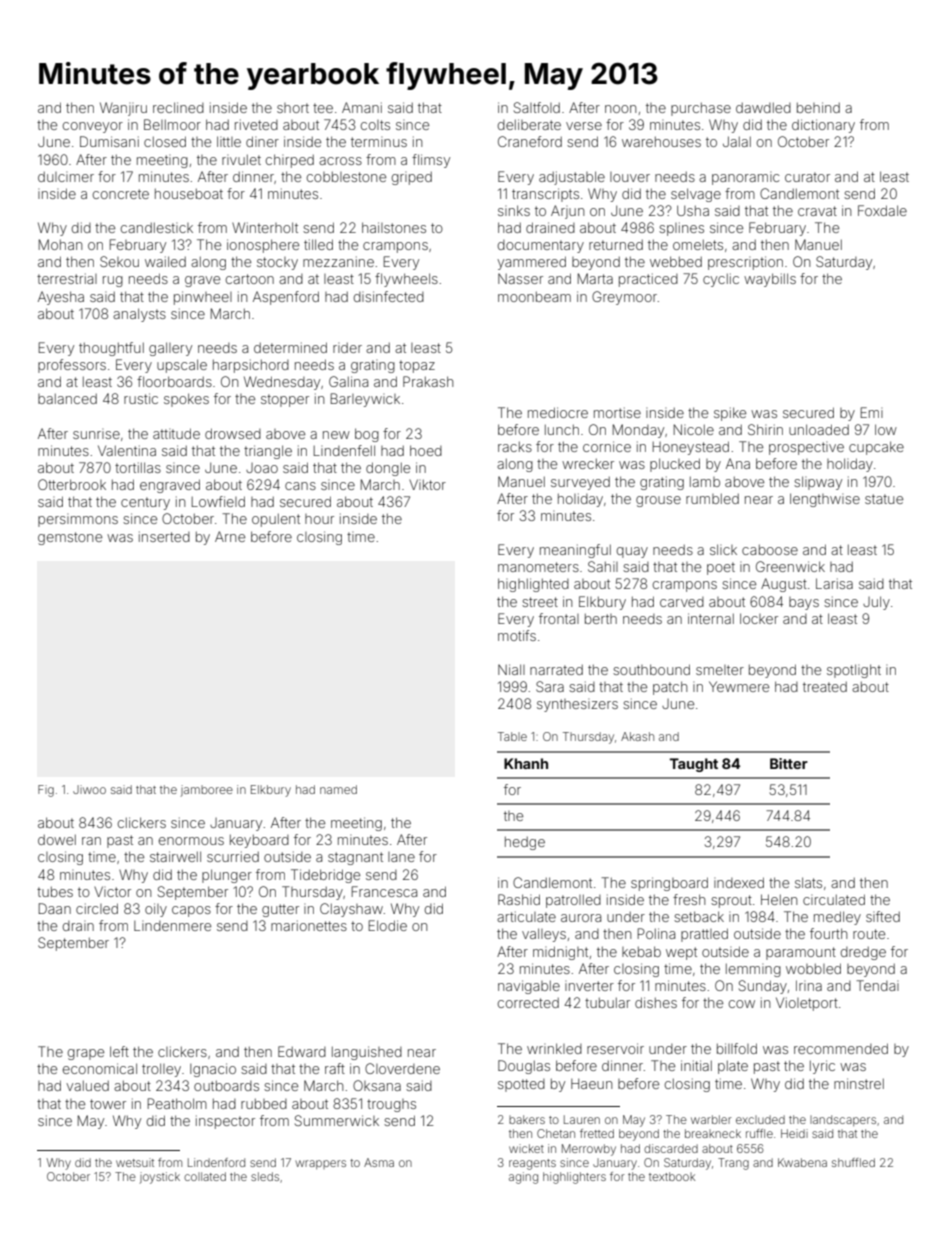 The image size is (952, 1233). I want to click on prattled, so click(704, 935).
